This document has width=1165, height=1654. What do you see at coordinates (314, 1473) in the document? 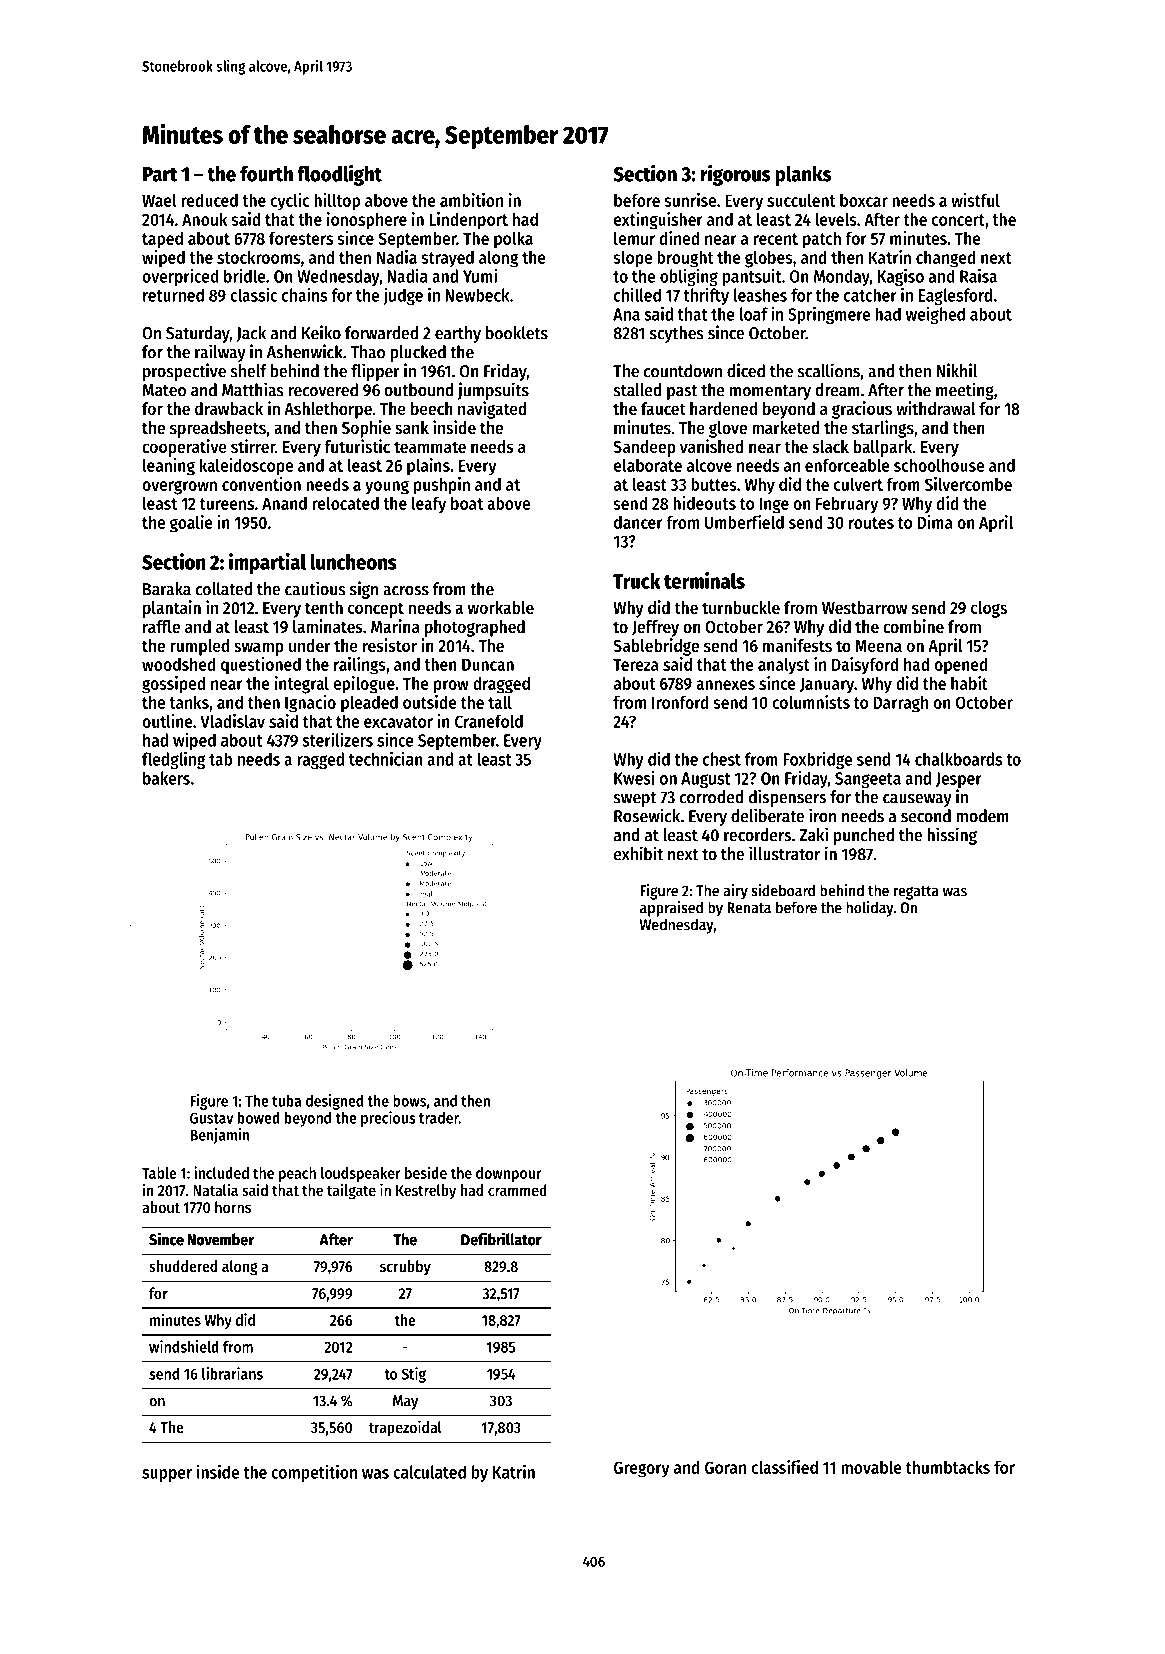
I see `competition` at bounding box center [314, 1473].
